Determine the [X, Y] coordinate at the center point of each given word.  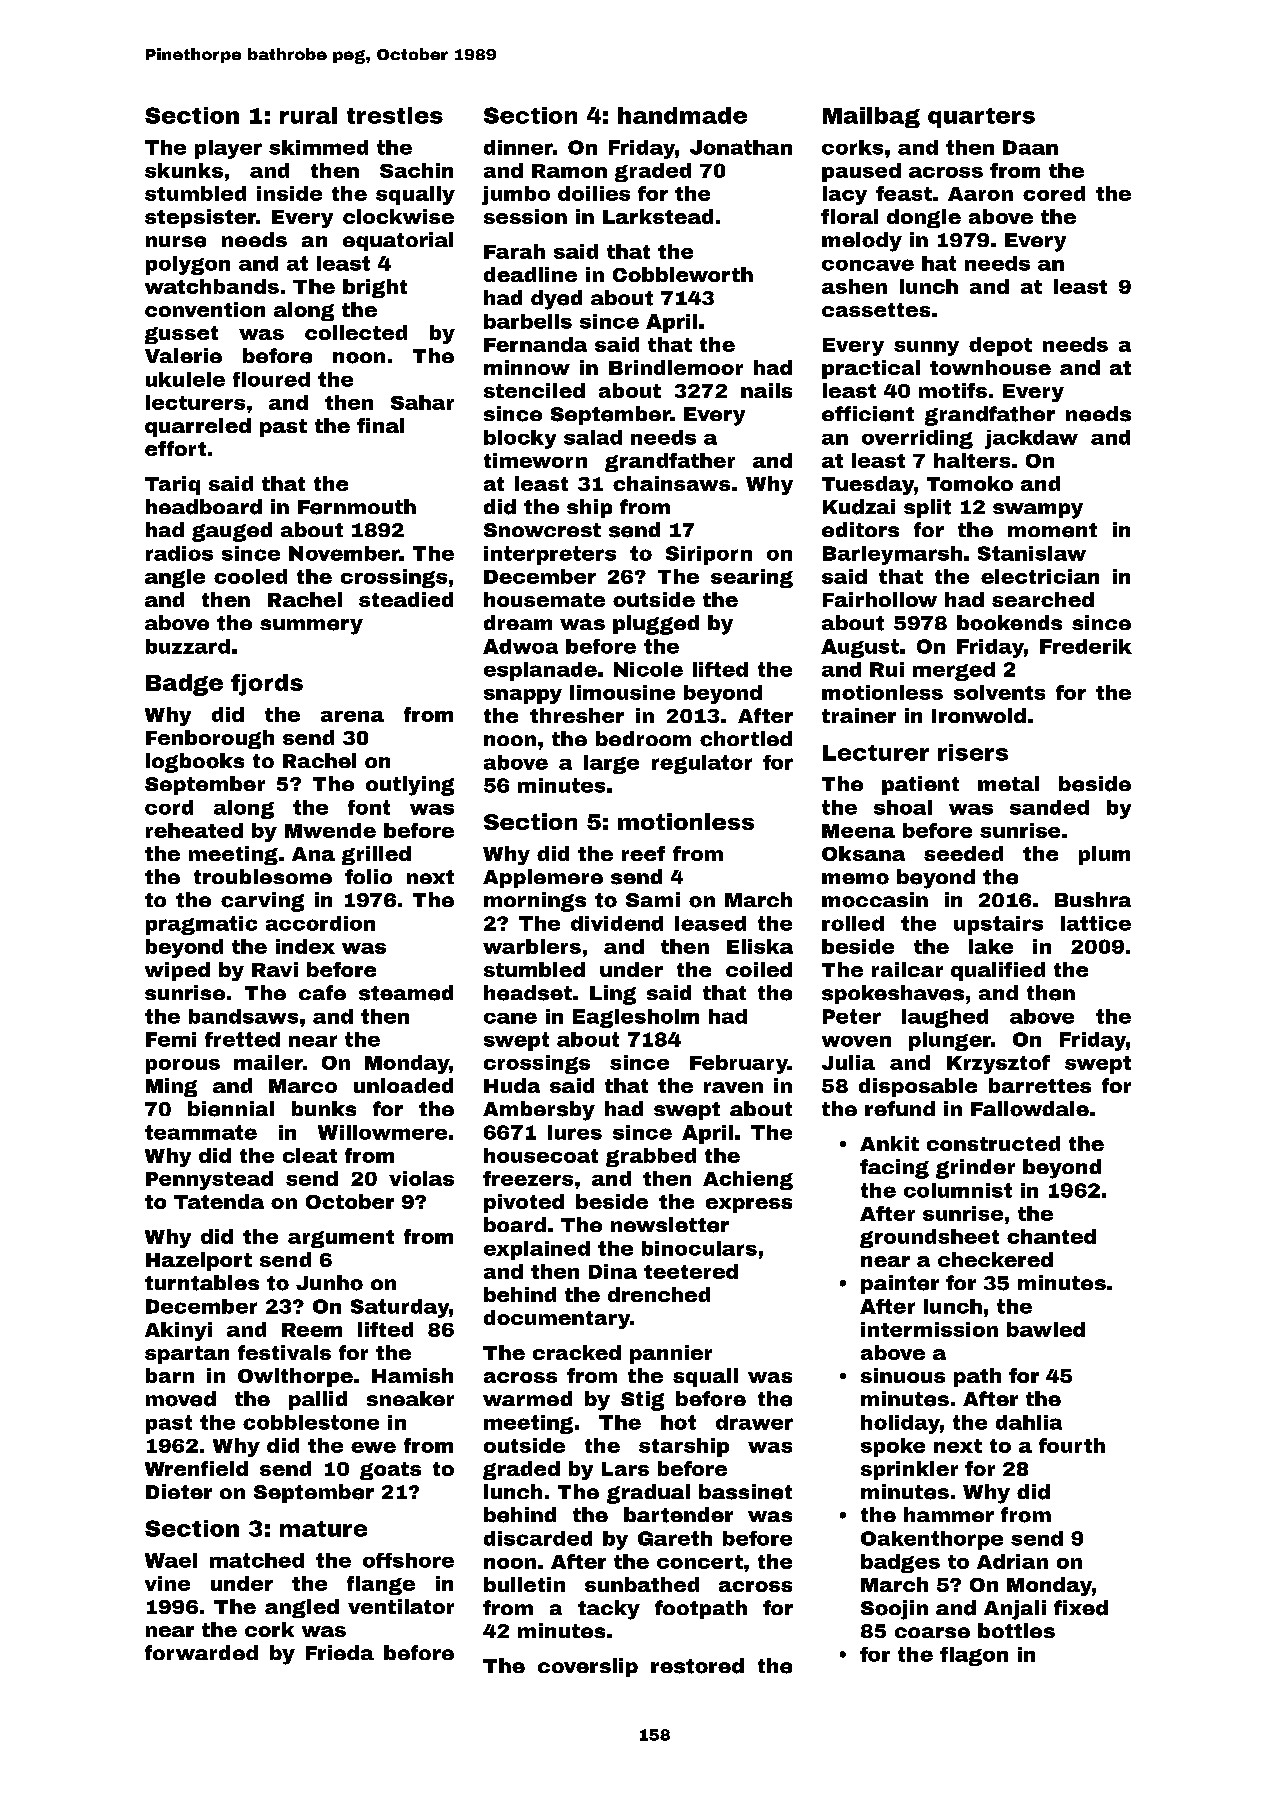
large [611, 764]
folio [368, 876]
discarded [538, 1538]
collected [356, 332]
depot [1000, 346]
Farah [514, 251]
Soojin [894, 1610]
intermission [929, 1329]
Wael [171, 1560]
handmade [682, 115]
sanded [1049, 807]
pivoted [524, 1203]
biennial [231, 1109]
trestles [395, 115]
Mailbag [871, 117]
